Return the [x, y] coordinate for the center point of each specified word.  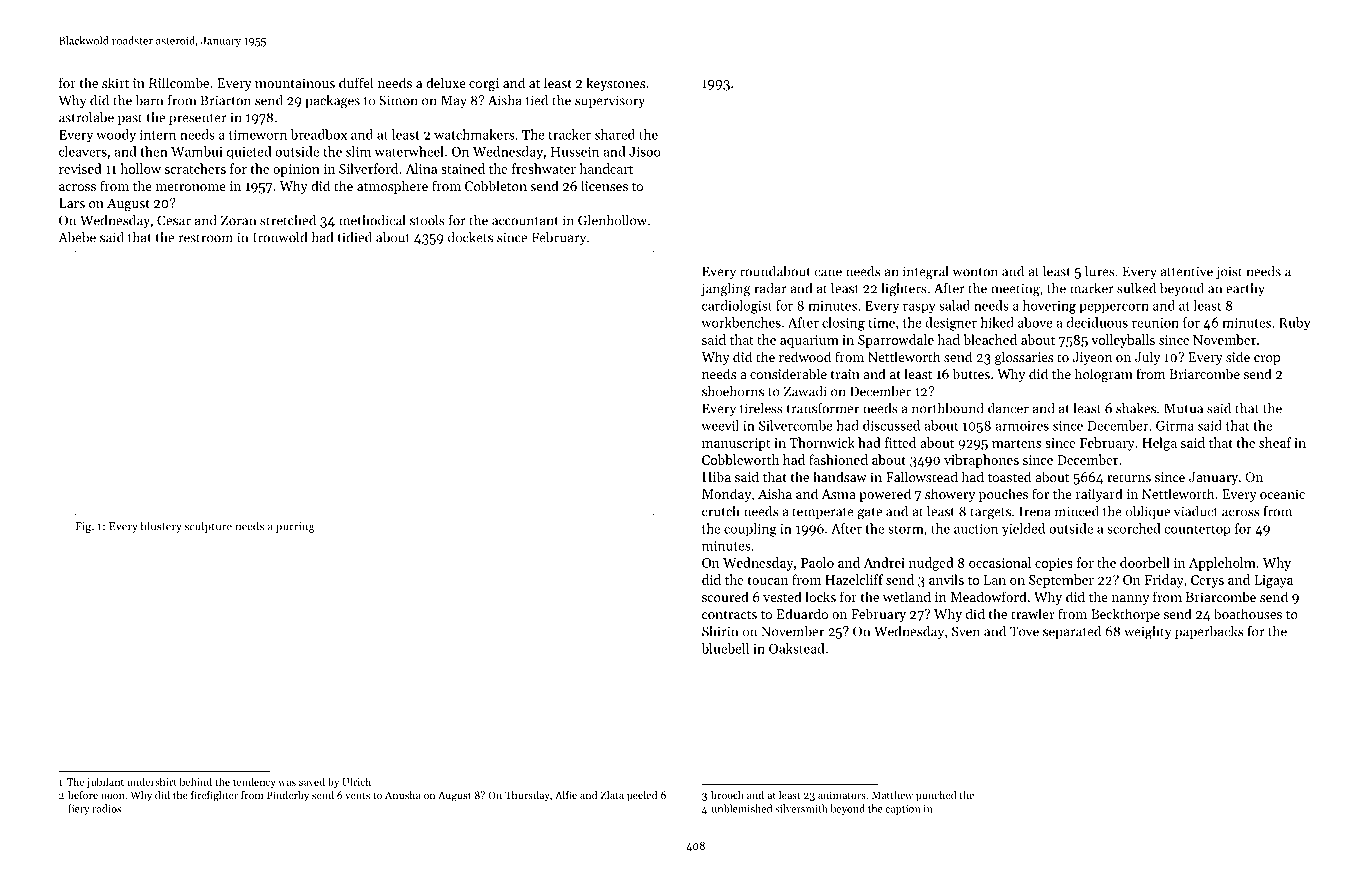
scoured [725, 596]
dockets [470, 237]
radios [106, 808]
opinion [296, 170]
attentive [1186, 271]
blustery [161, 527]
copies [1054, 564]
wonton [975, 272]
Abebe [77, 237]
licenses [604, 185]
